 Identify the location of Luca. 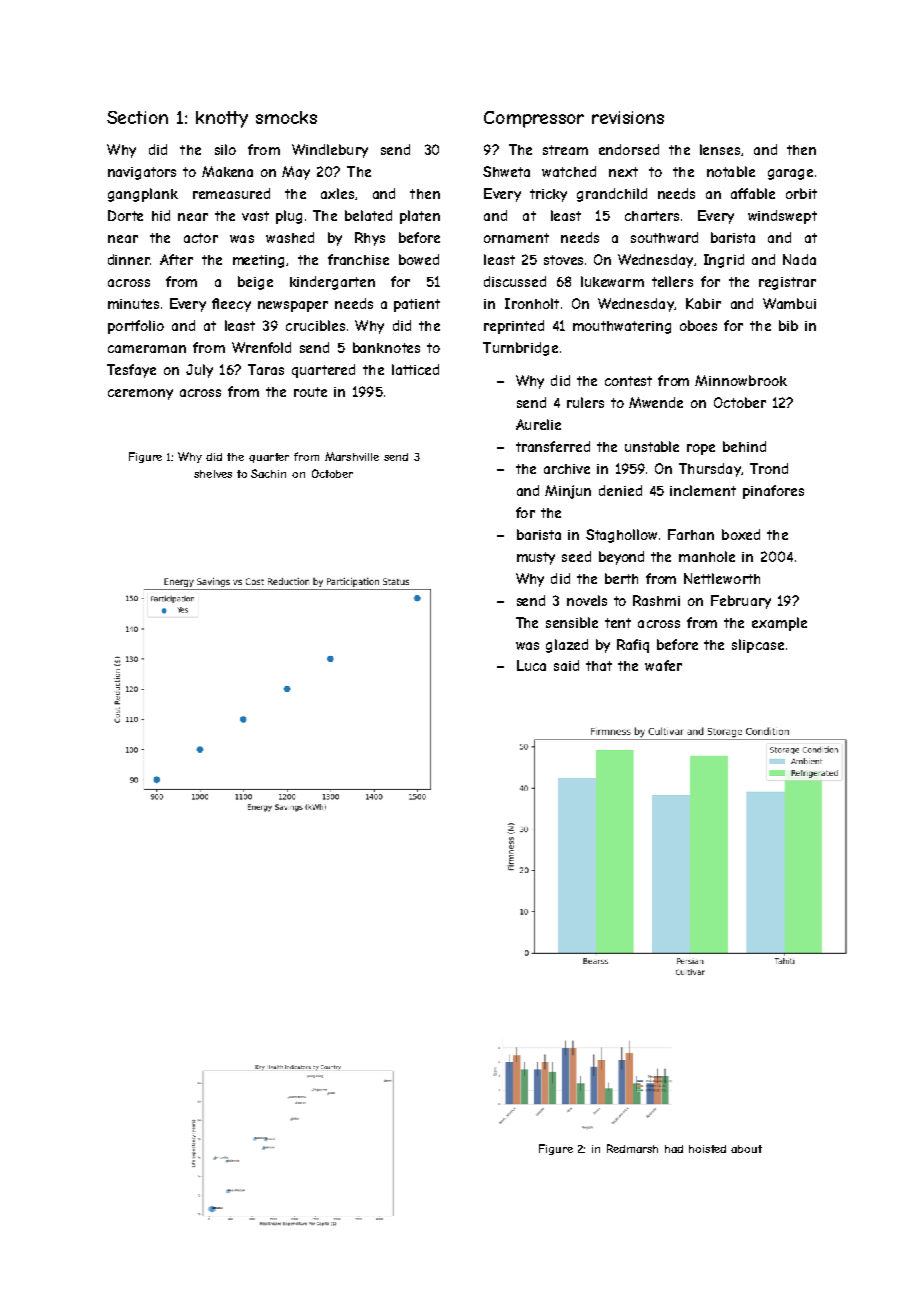
(531, 665).
